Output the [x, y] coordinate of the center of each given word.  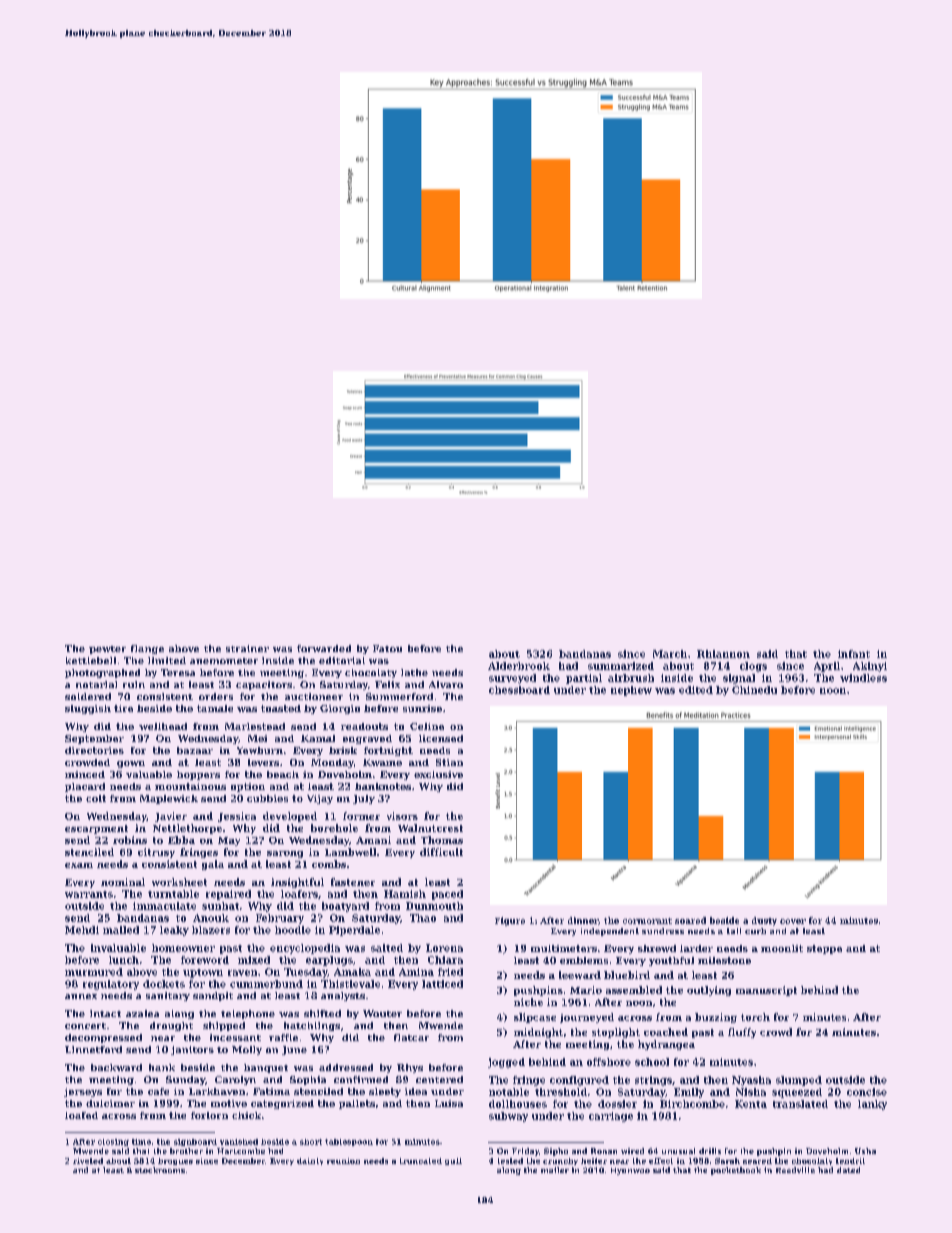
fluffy [742, 1033]
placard [85, 787]
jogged [506, 1063]
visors [402, 816]
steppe [824, 949]
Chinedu [754, 690]
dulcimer [110, 1103]
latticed [442, 984]
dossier [617, 1104]
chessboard [519, 690]
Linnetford [93, 1049]
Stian [449, 762]
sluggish [88, 709]
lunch [124, 960]
